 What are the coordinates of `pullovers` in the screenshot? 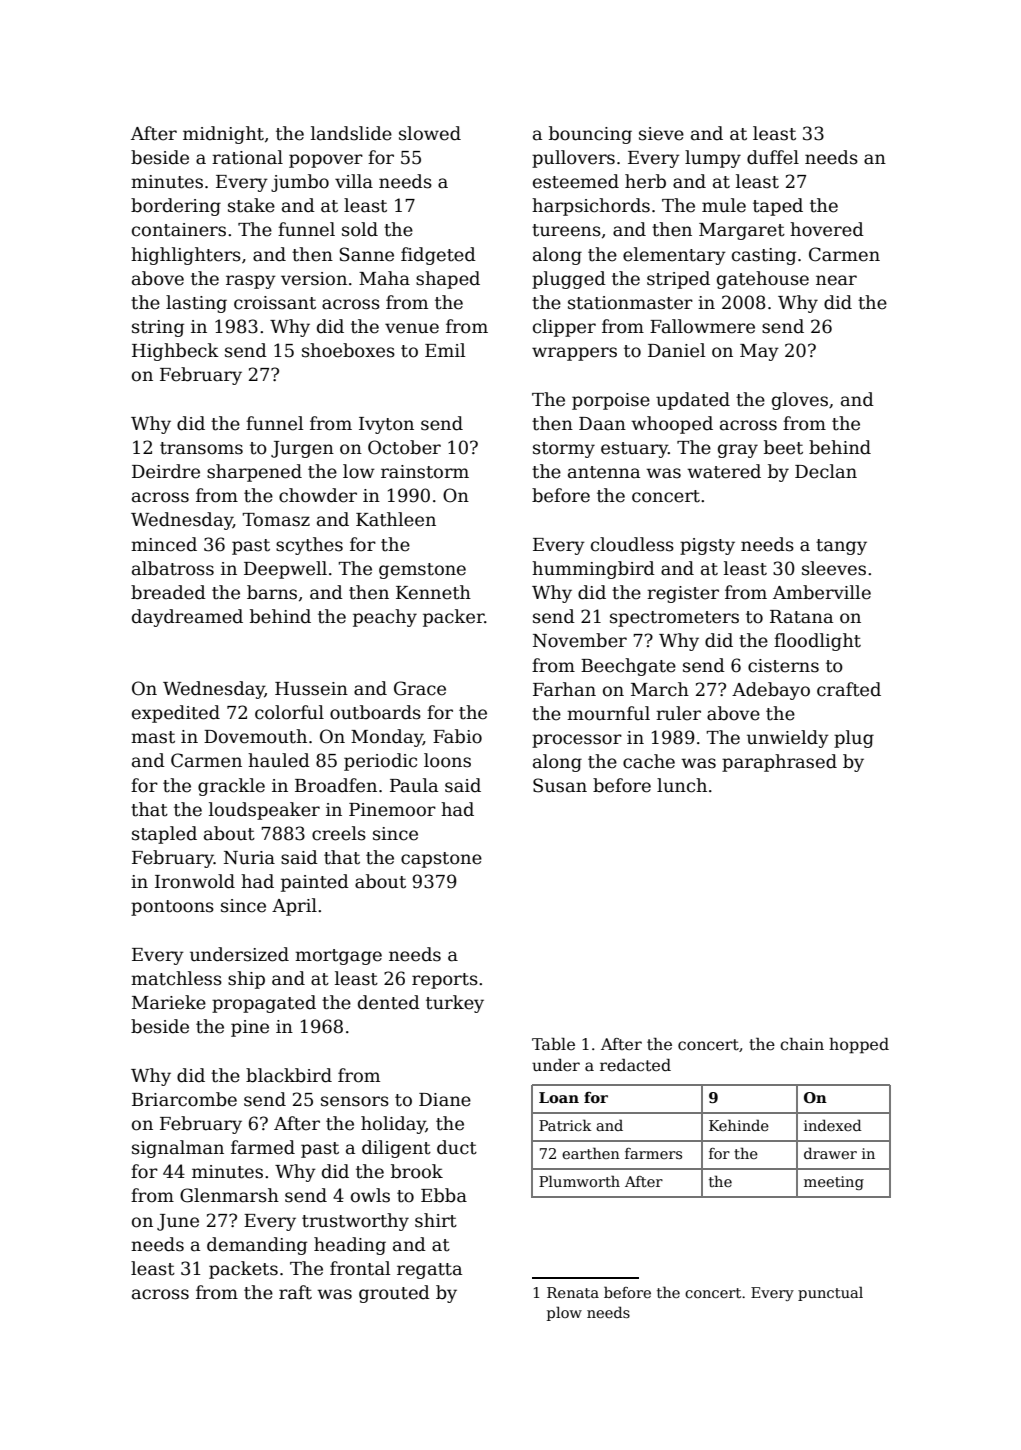 It's located at (573, 159).
